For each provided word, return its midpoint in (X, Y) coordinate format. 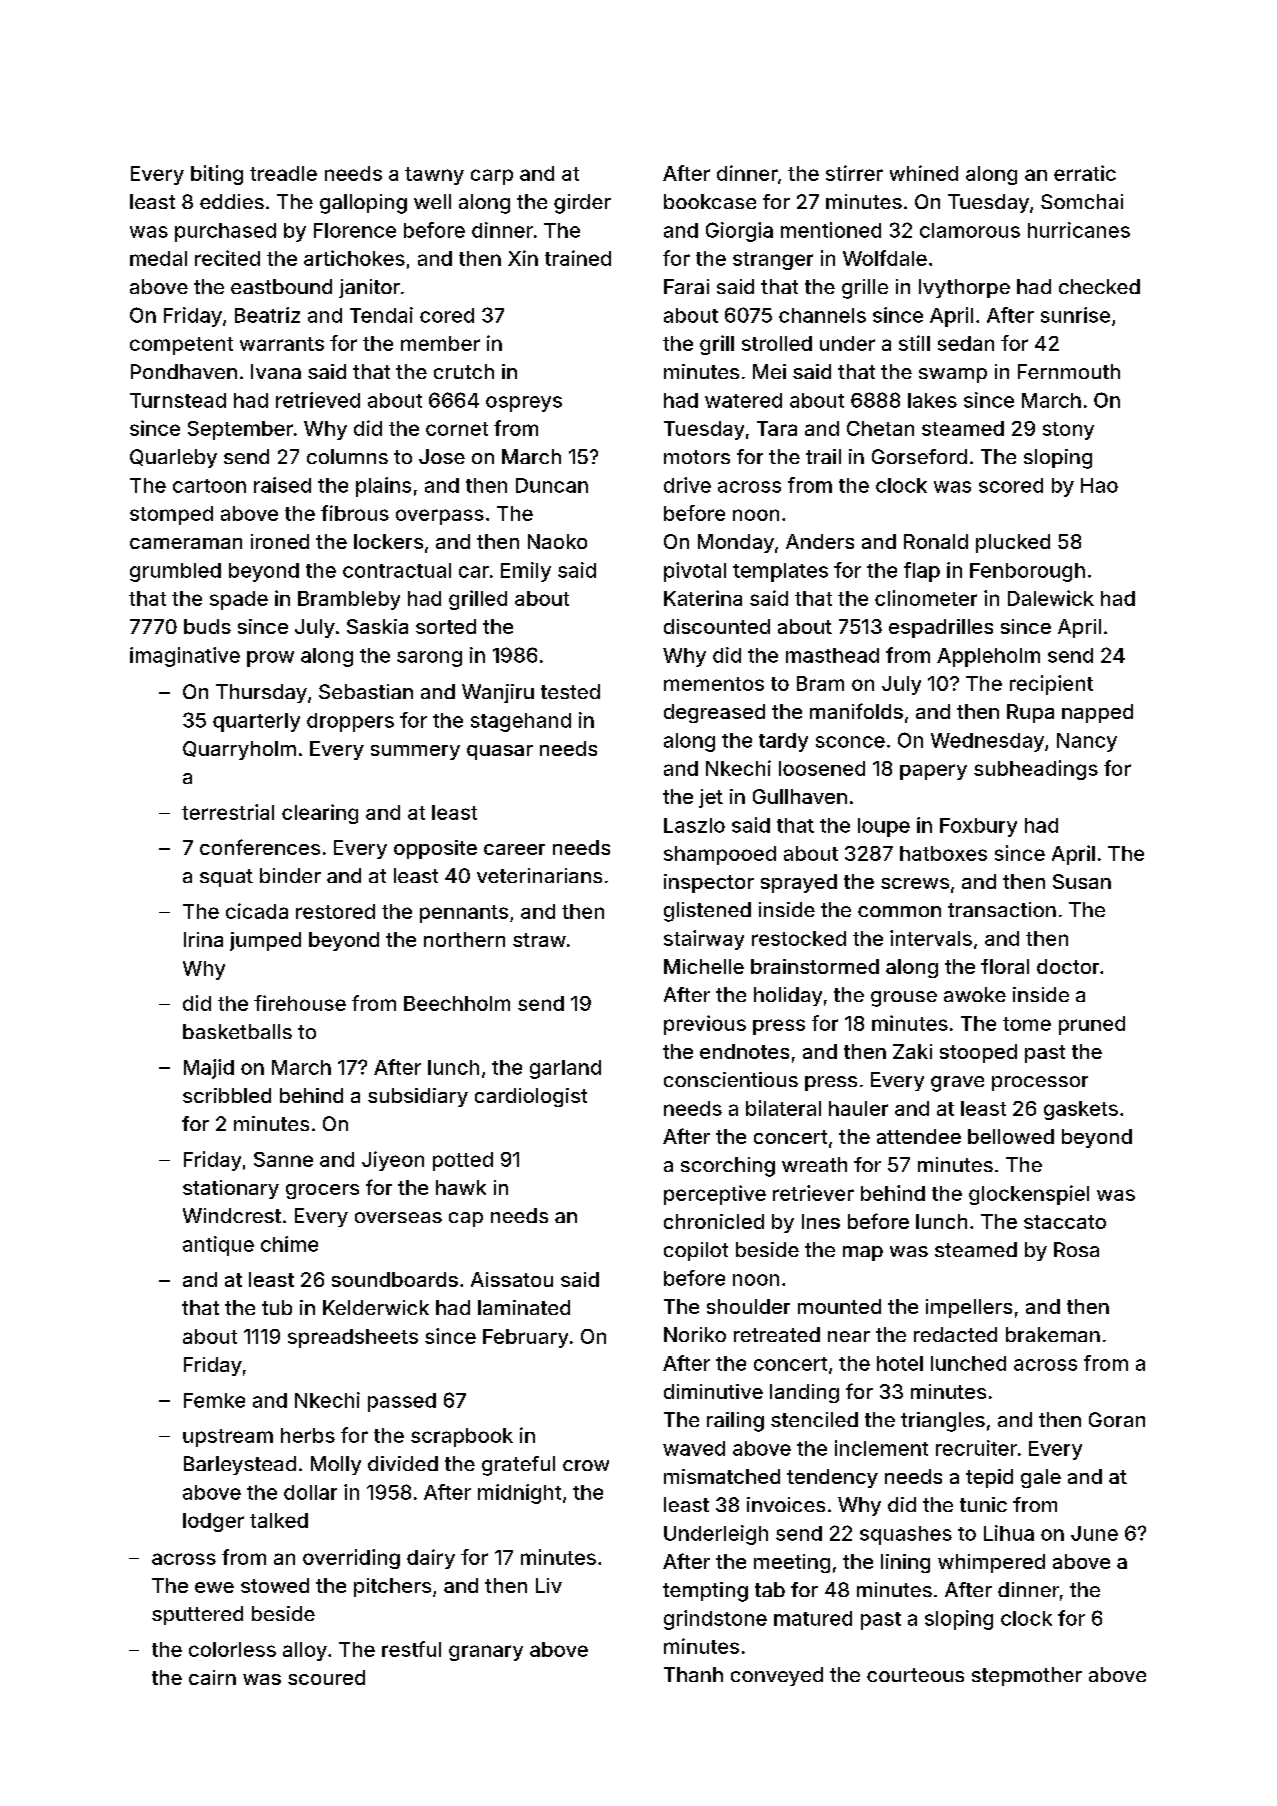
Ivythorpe (964, 288)
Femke (214, 1400)
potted (463, 1161)
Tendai (381, 315)
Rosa (1076, 1249)
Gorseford (919, 456)
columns (347, 456)
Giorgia (739, 232)
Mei (769, 371)
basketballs (237, 1031)
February (525, 1338)
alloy (305, 1651)
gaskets (1081, 1110)
